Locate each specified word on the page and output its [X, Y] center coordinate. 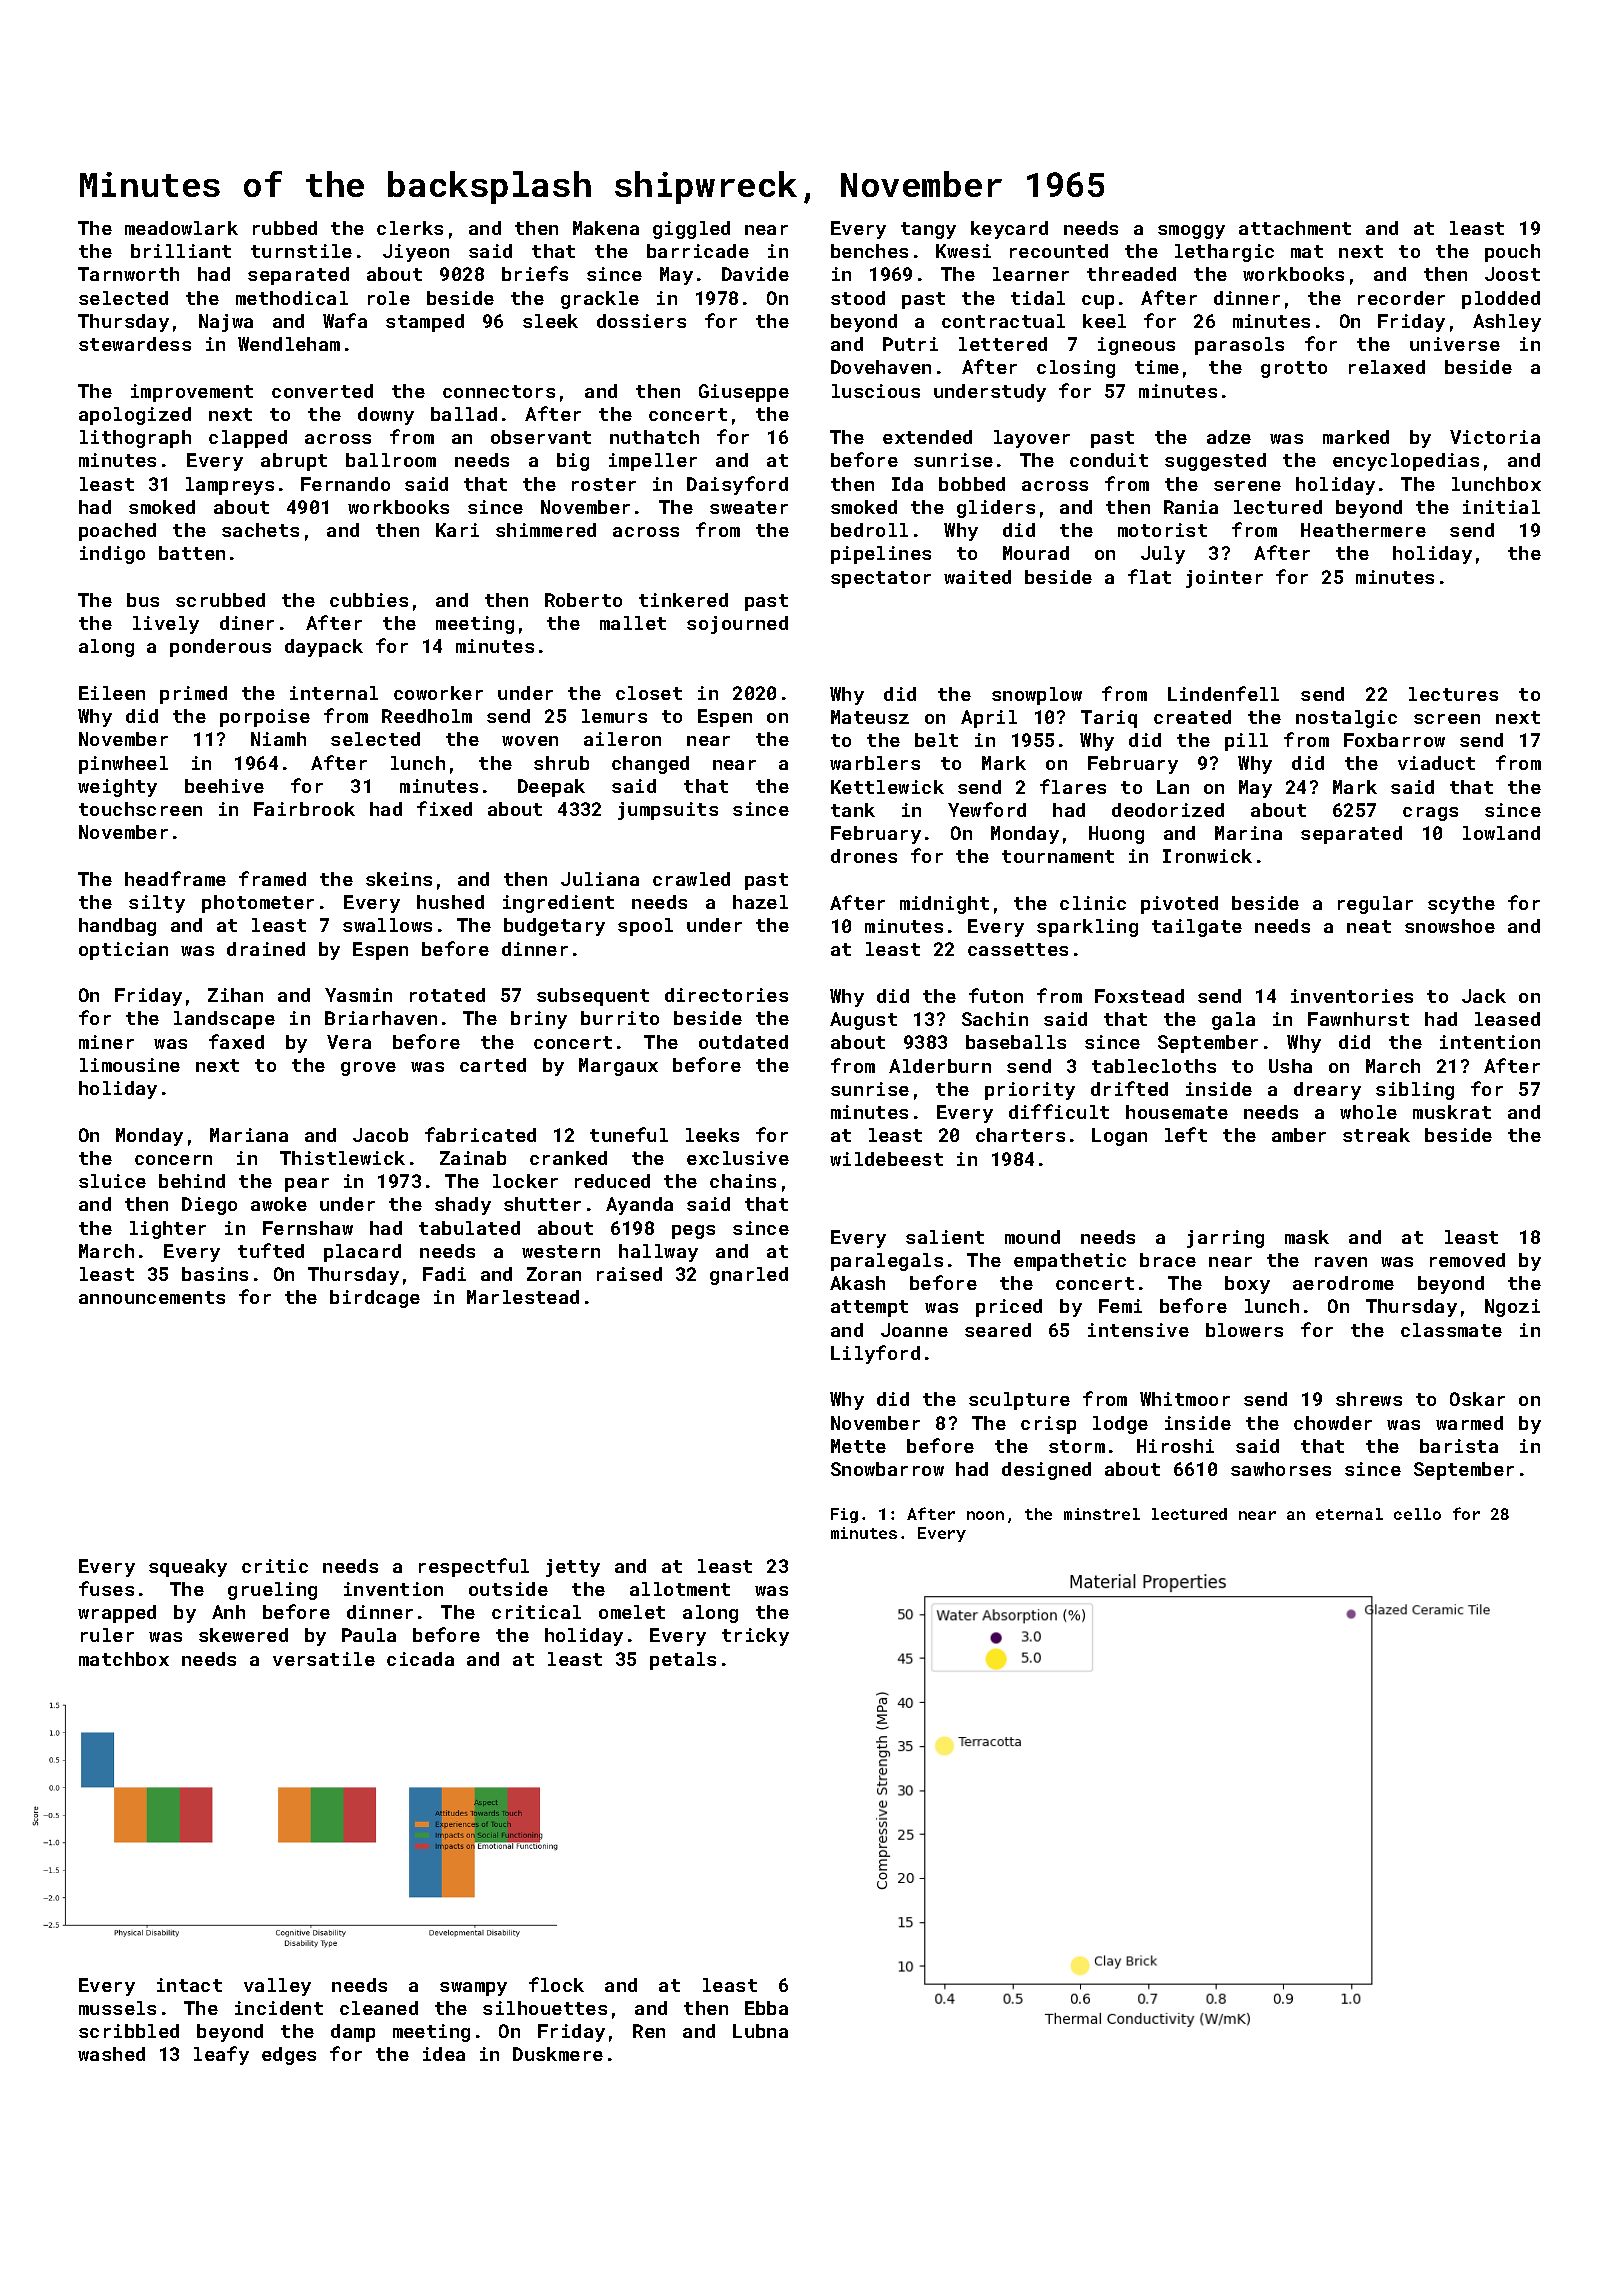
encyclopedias [1406, 462]
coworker [438, 693]
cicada [420, 1659]
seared [998, 1330]
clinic [1093, 903]
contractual [1003, 321]
